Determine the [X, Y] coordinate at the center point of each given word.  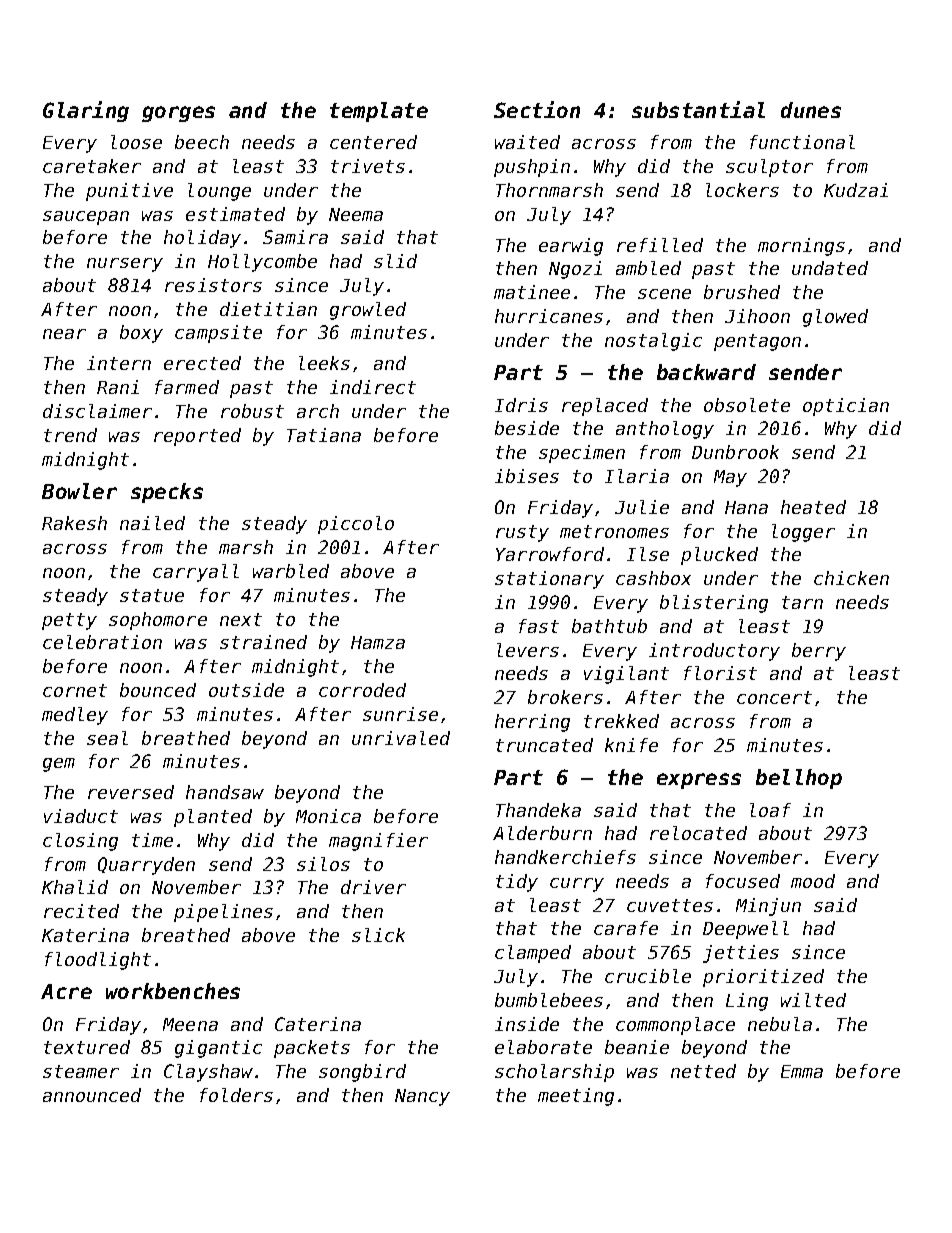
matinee [532, 292]
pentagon [757, 342]
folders [236, 1095]
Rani [118, 387]
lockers [742, 190]
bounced [158, 690]
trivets [368, 166]
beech [202, 142]
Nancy [422, 1097]
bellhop [799, 779]
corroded [362, 690]
